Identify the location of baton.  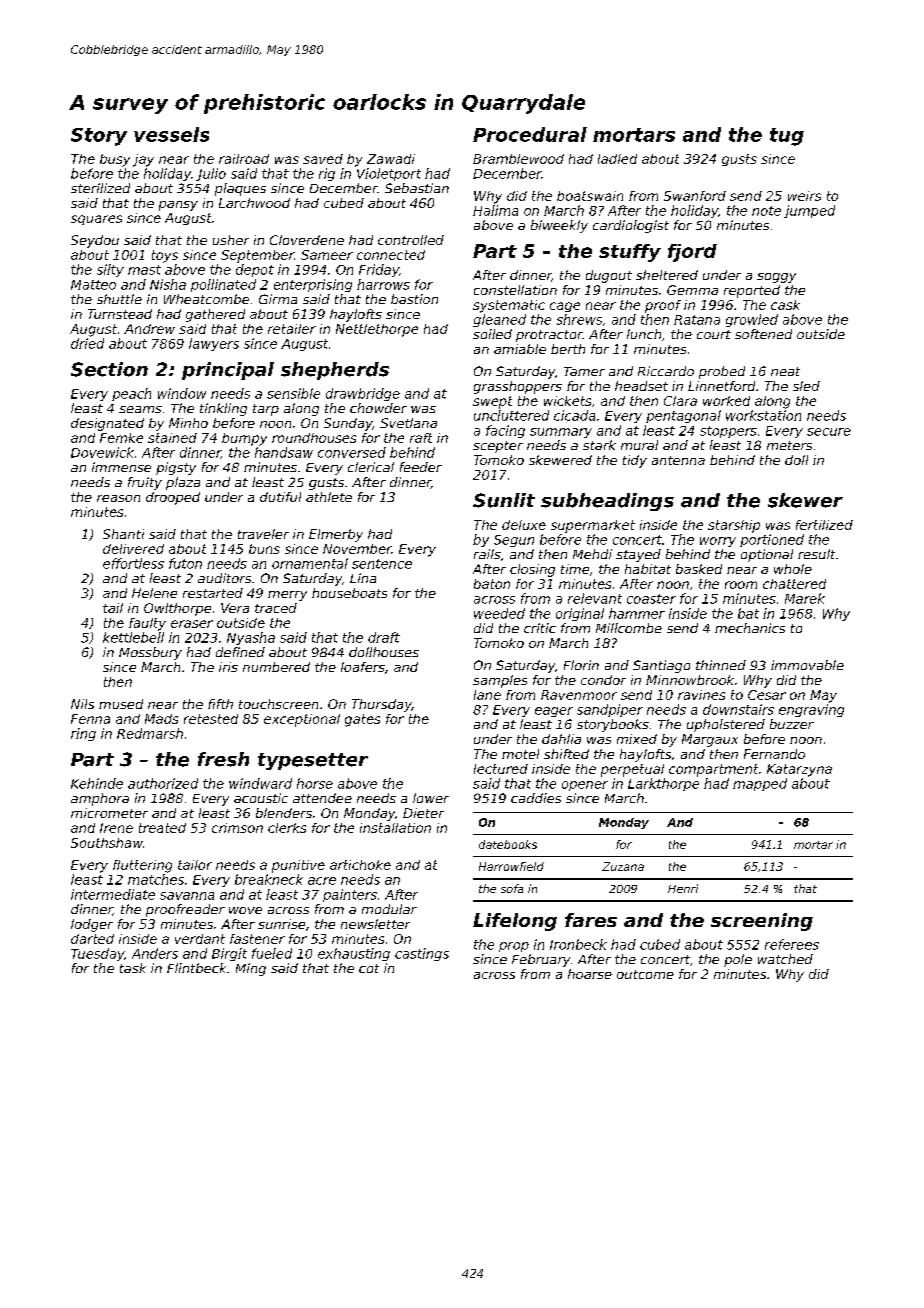
(492, 584).
